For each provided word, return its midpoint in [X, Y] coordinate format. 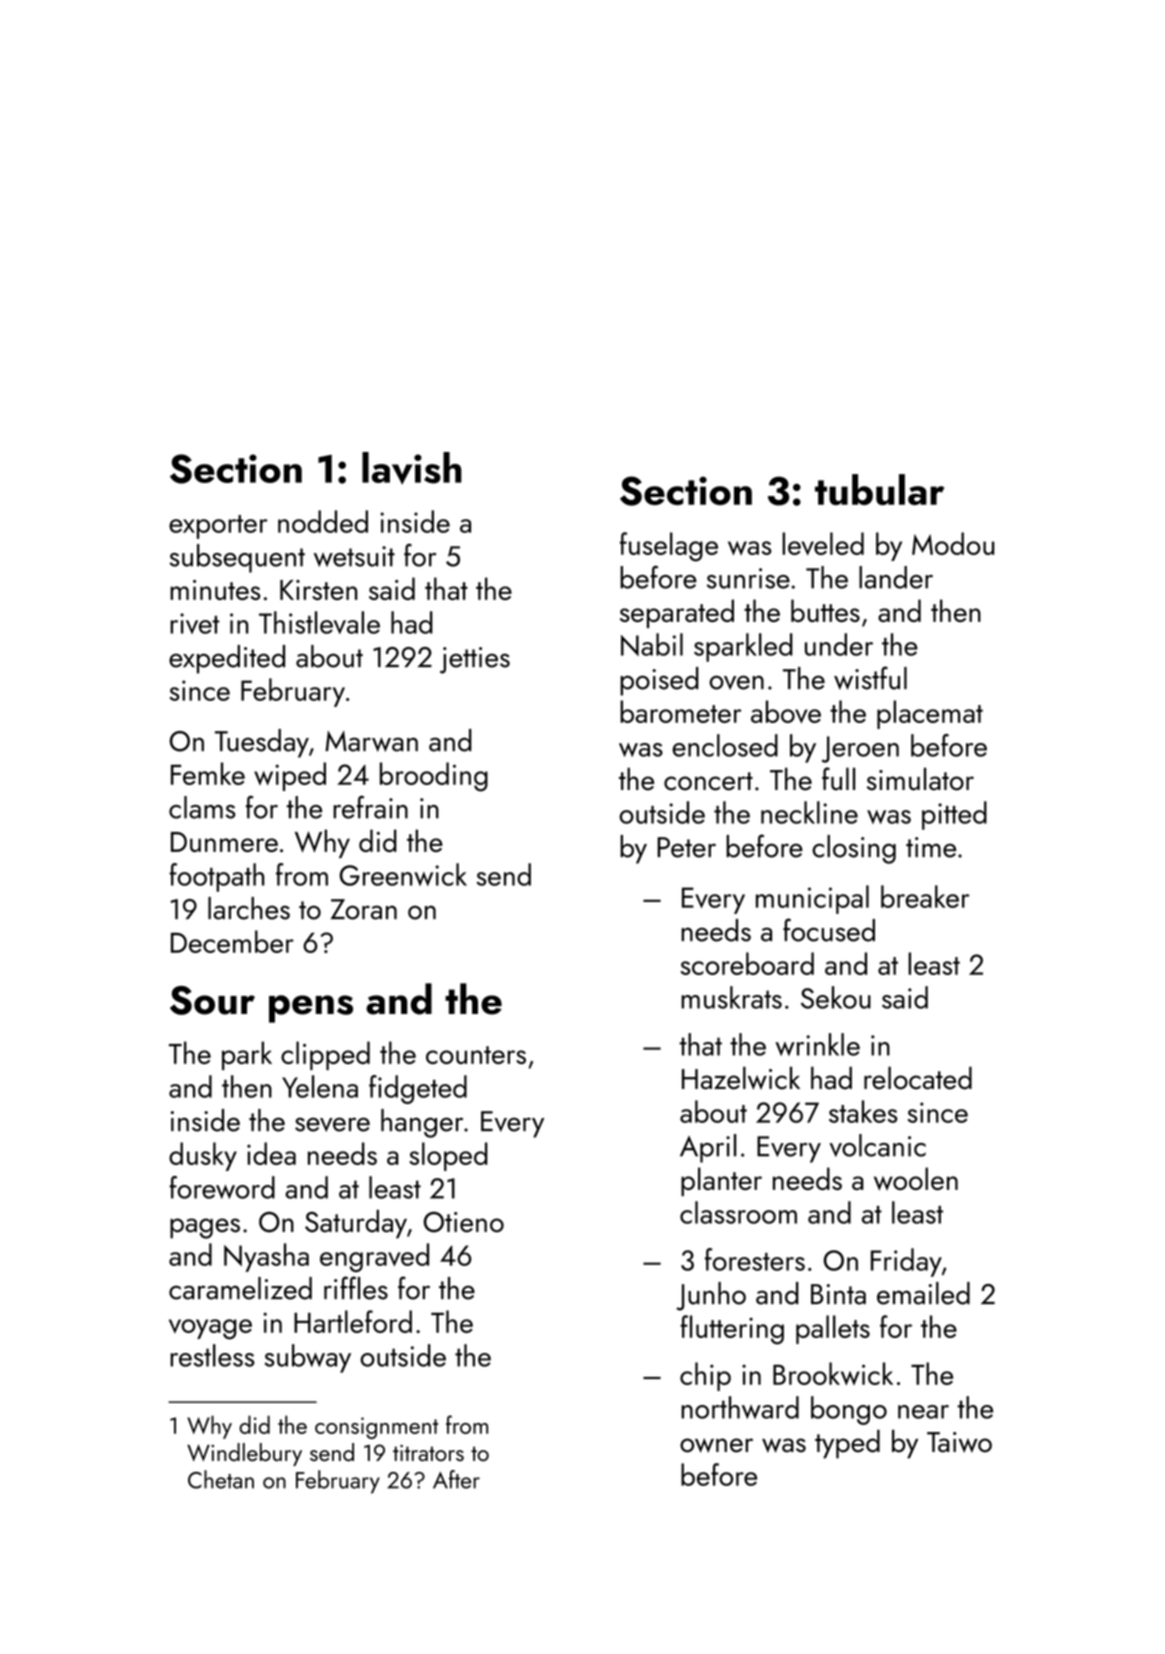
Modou [953, 543]
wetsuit [354, 556]
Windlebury [244, 1454]
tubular [879, 489]
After [456, 1479]
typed [847, 1444]
